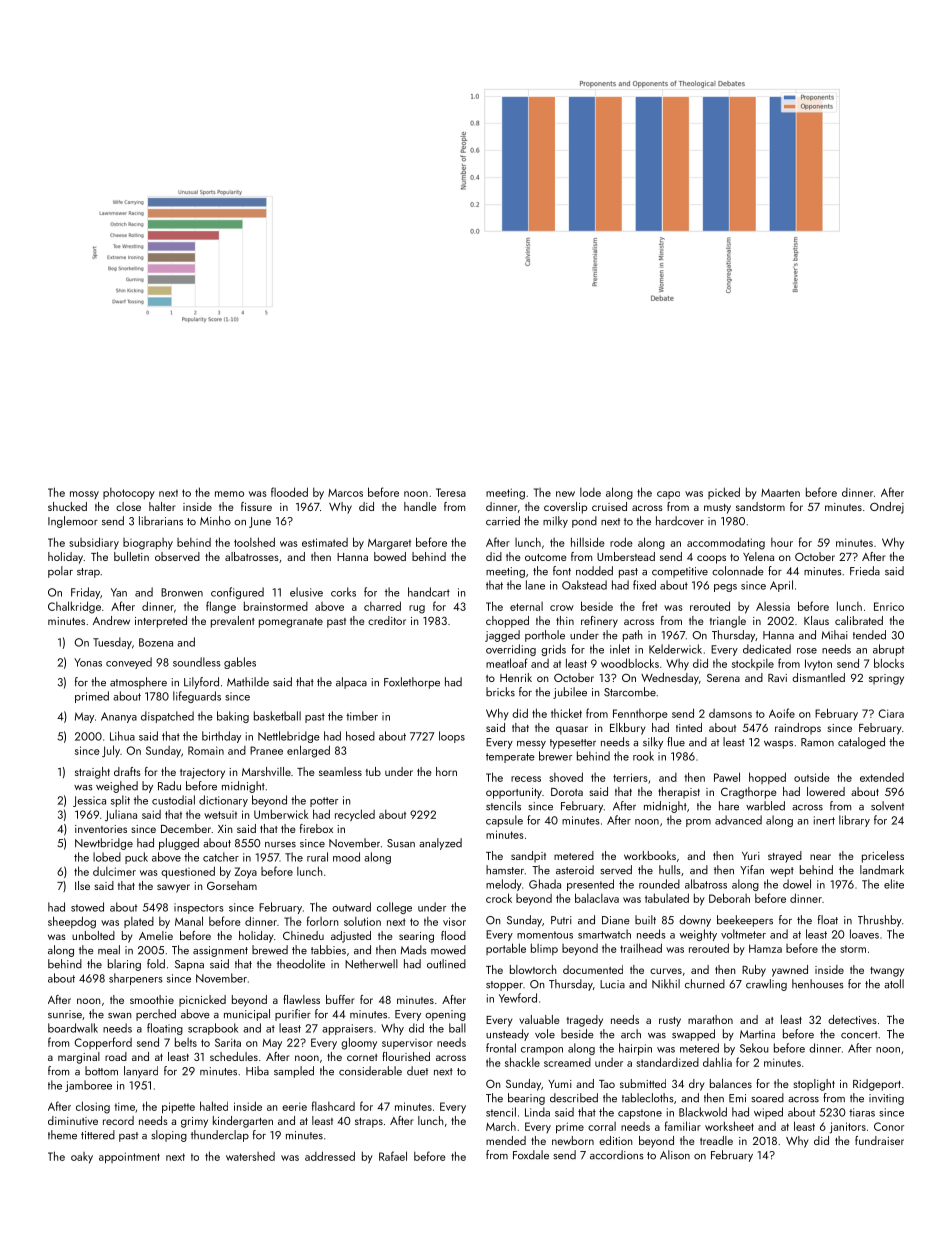  What do you see at coordinates (84, 495) in the screenshot?
I see `mossy` at bounding box center [84, 495].
